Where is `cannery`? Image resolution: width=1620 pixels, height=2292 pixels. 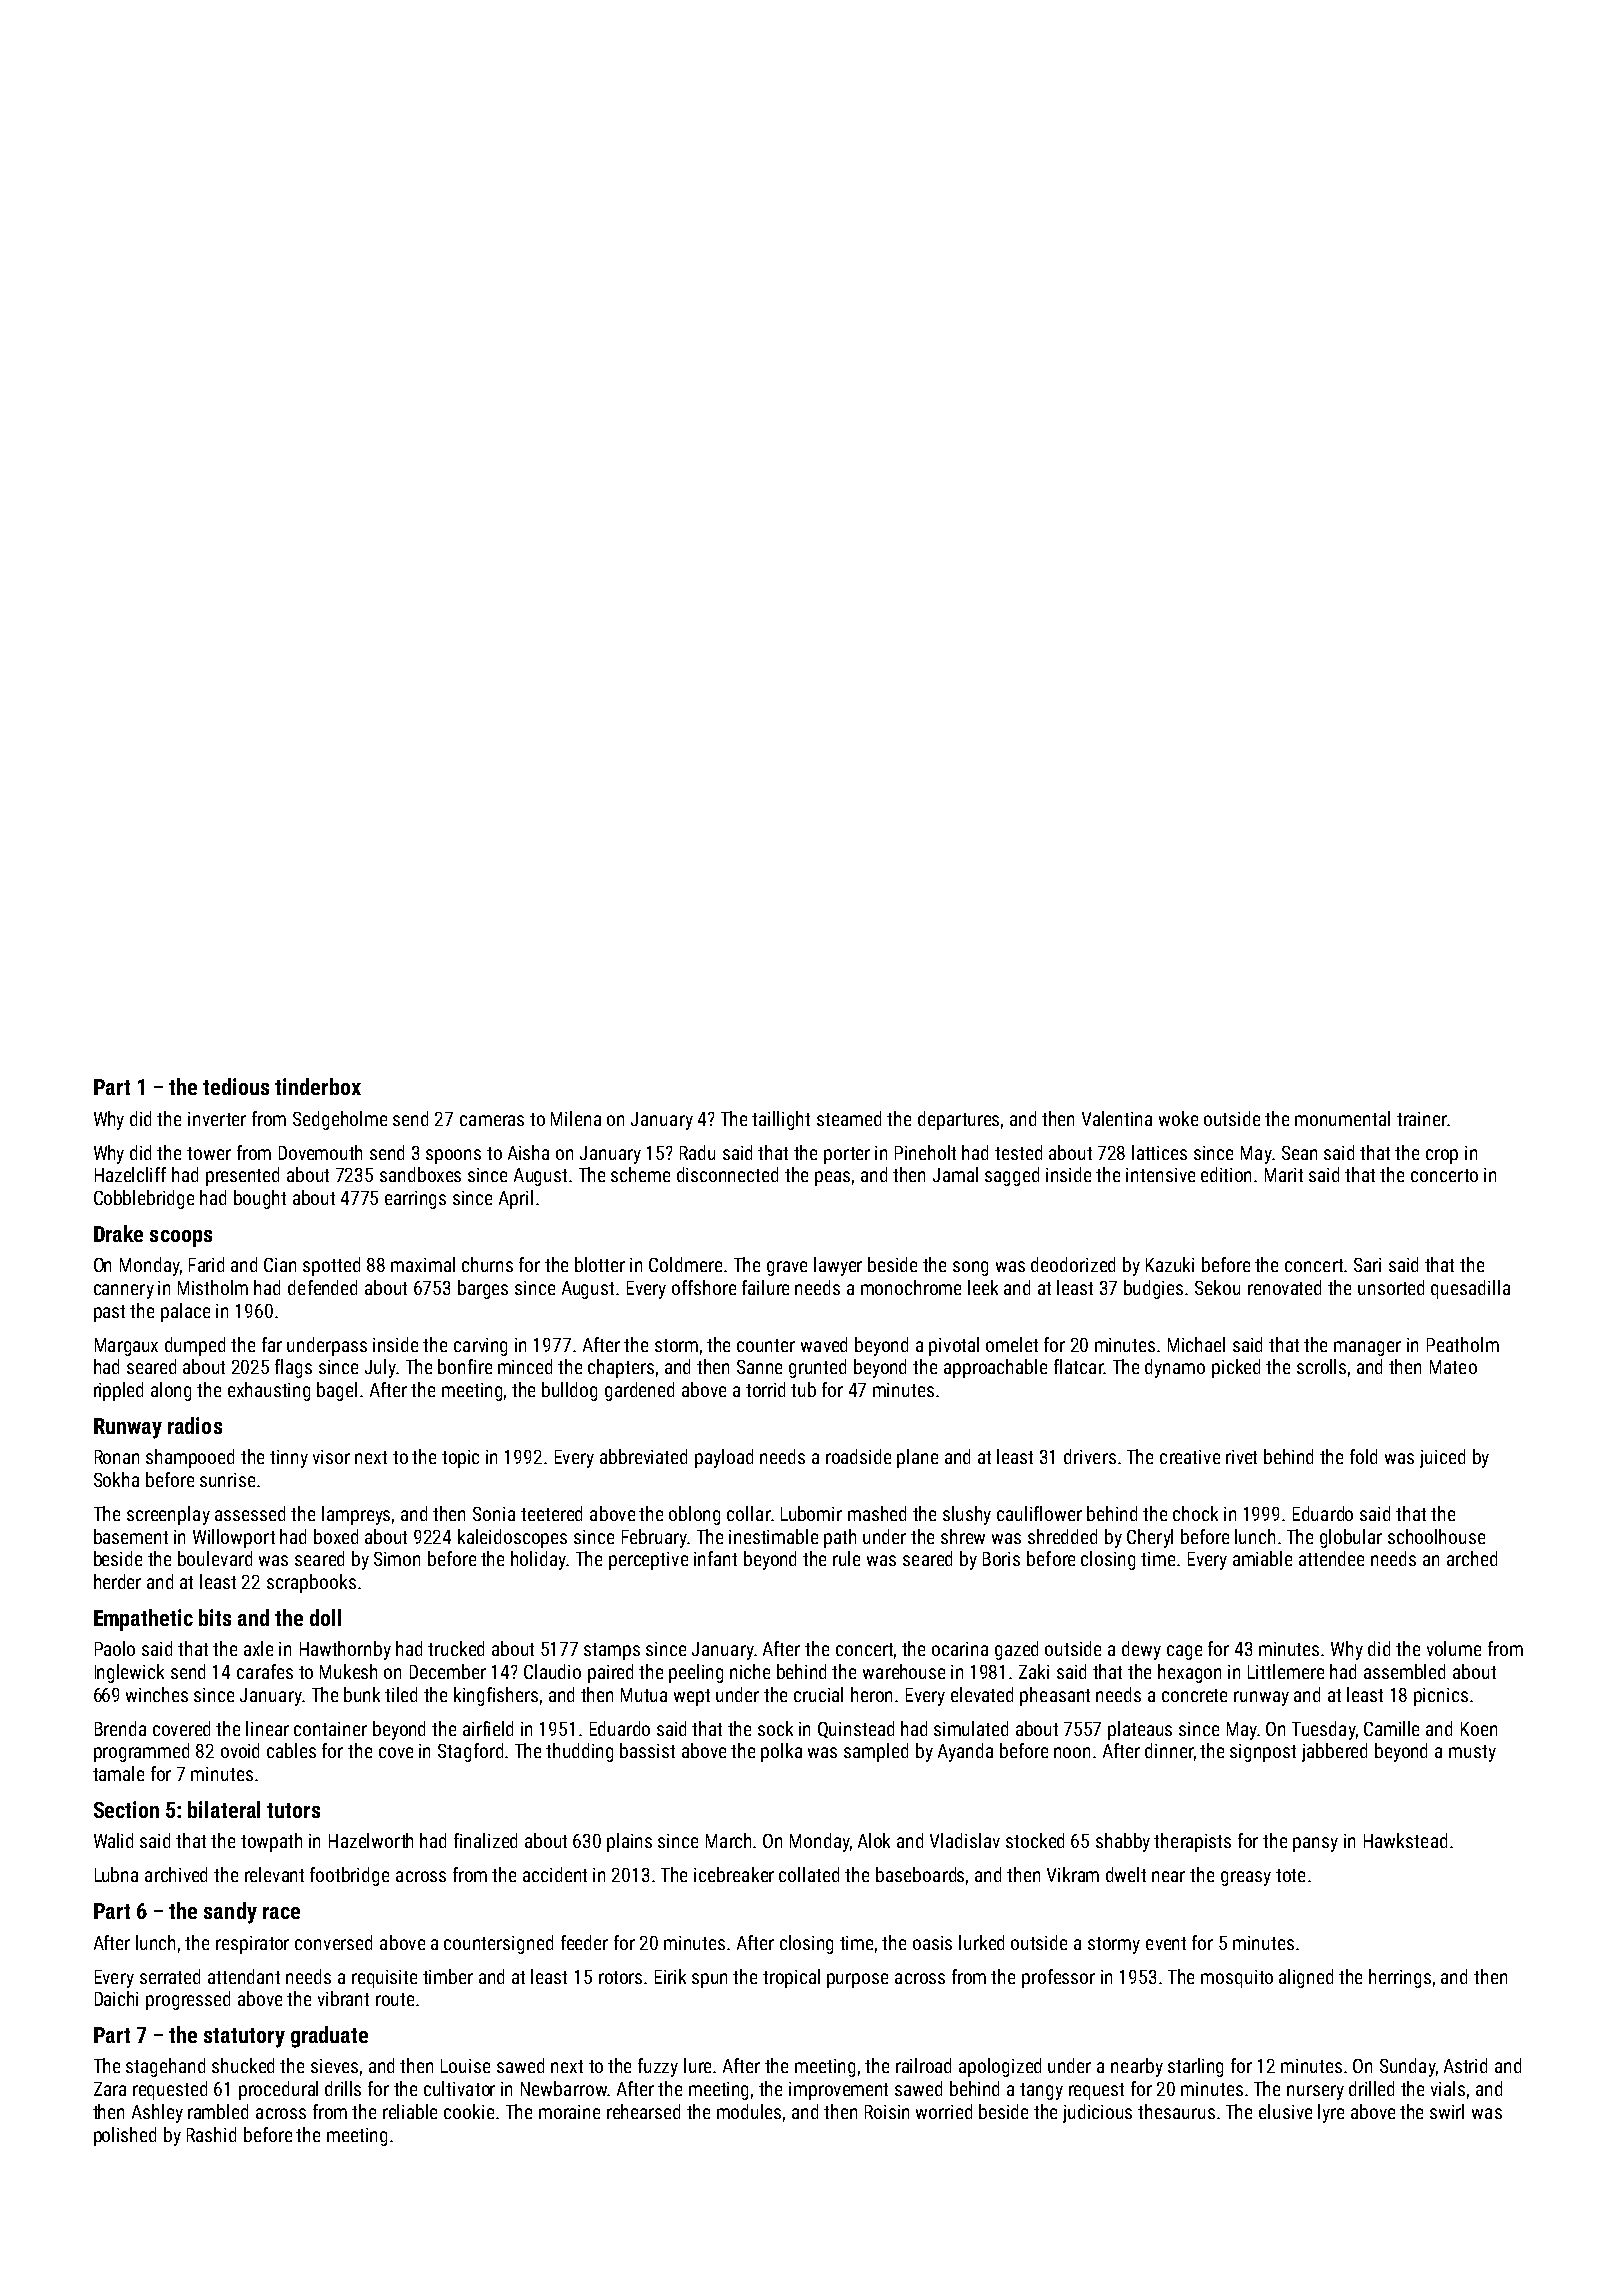
cannery is located at coordinates (124, 1291).
